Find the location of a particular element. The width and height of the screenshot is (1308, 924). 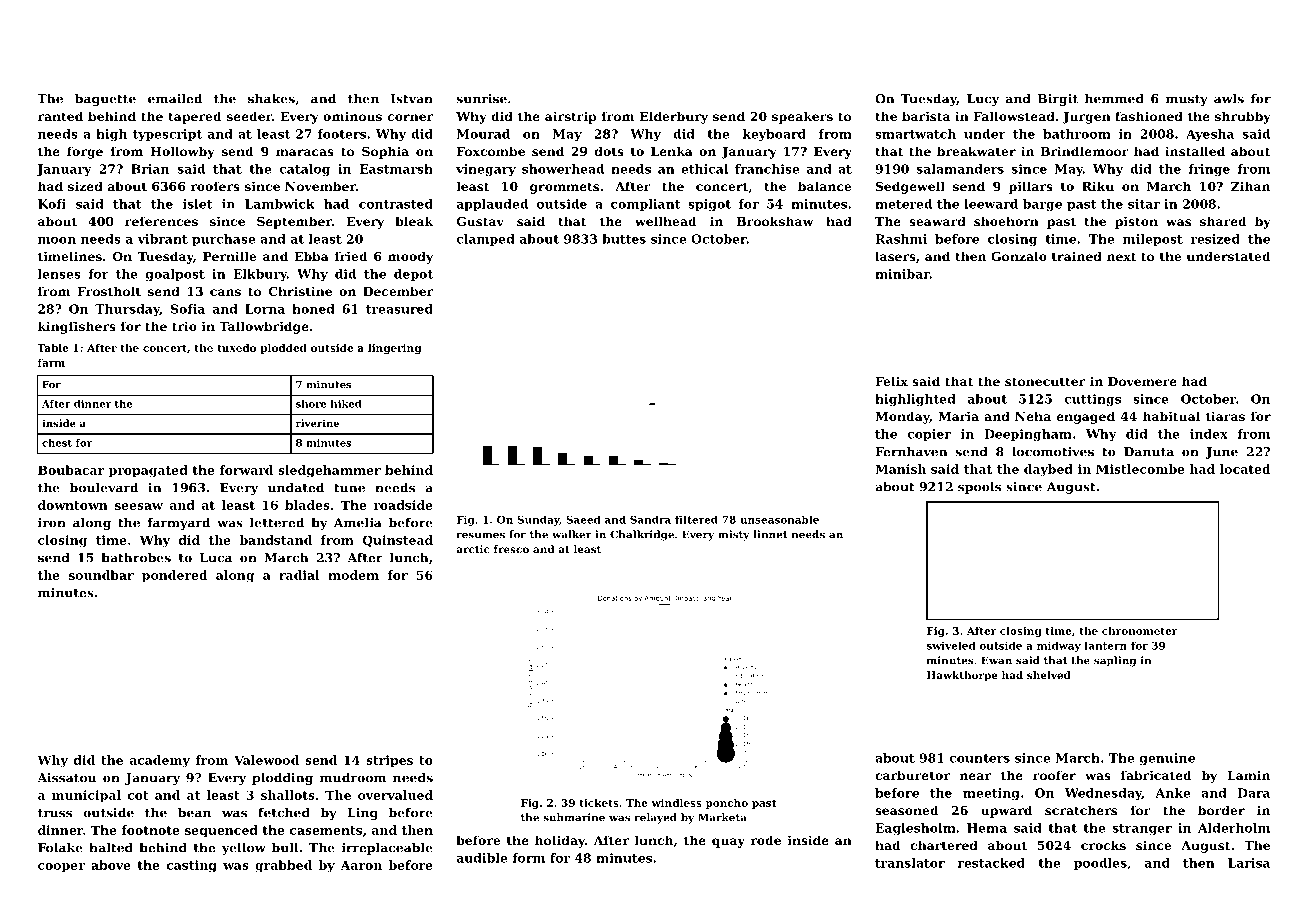

municipal is located at coordinates (86, 796).
